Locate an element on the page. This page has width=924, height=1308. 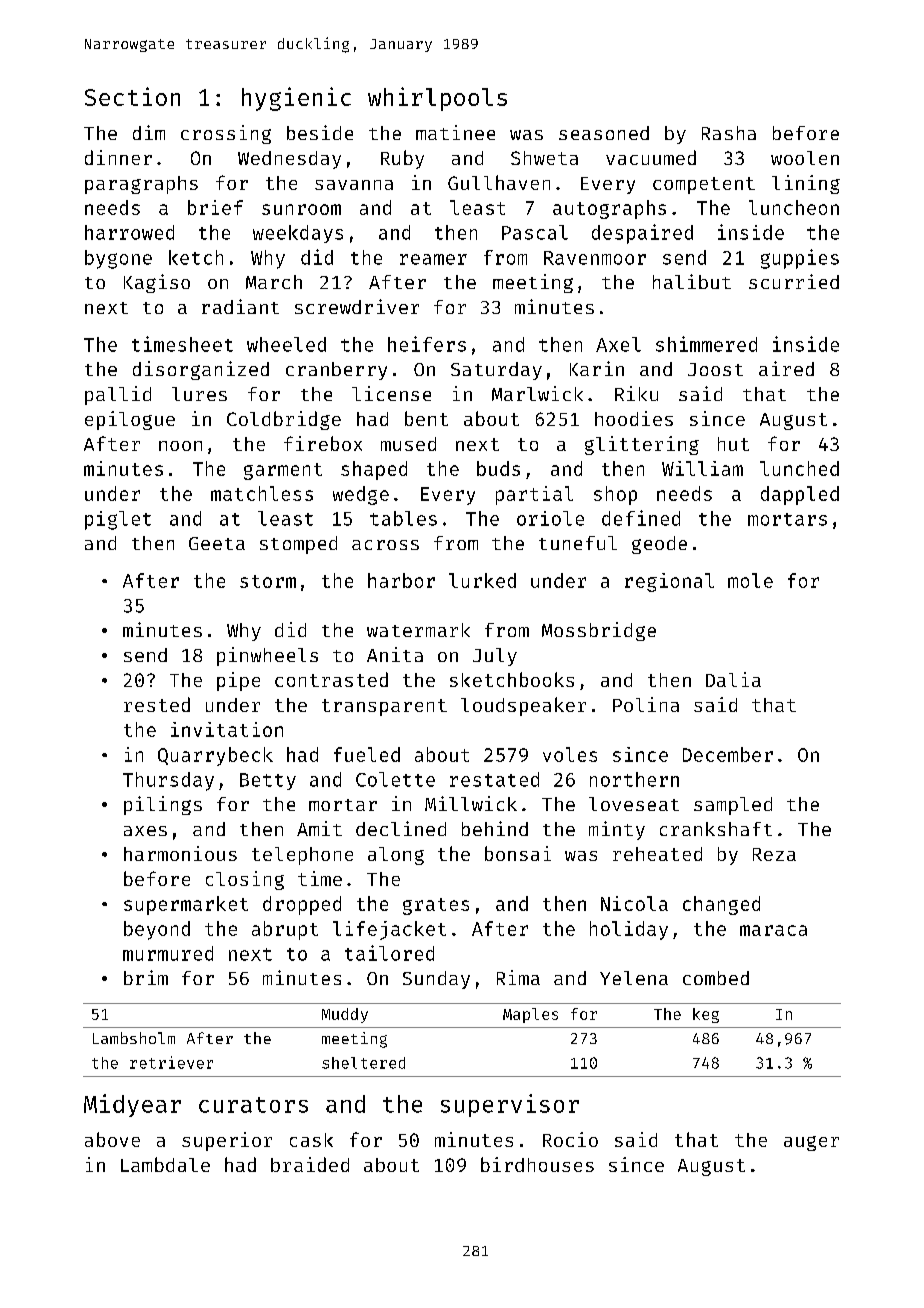
seasoned is located at coordinates (604, 133).
